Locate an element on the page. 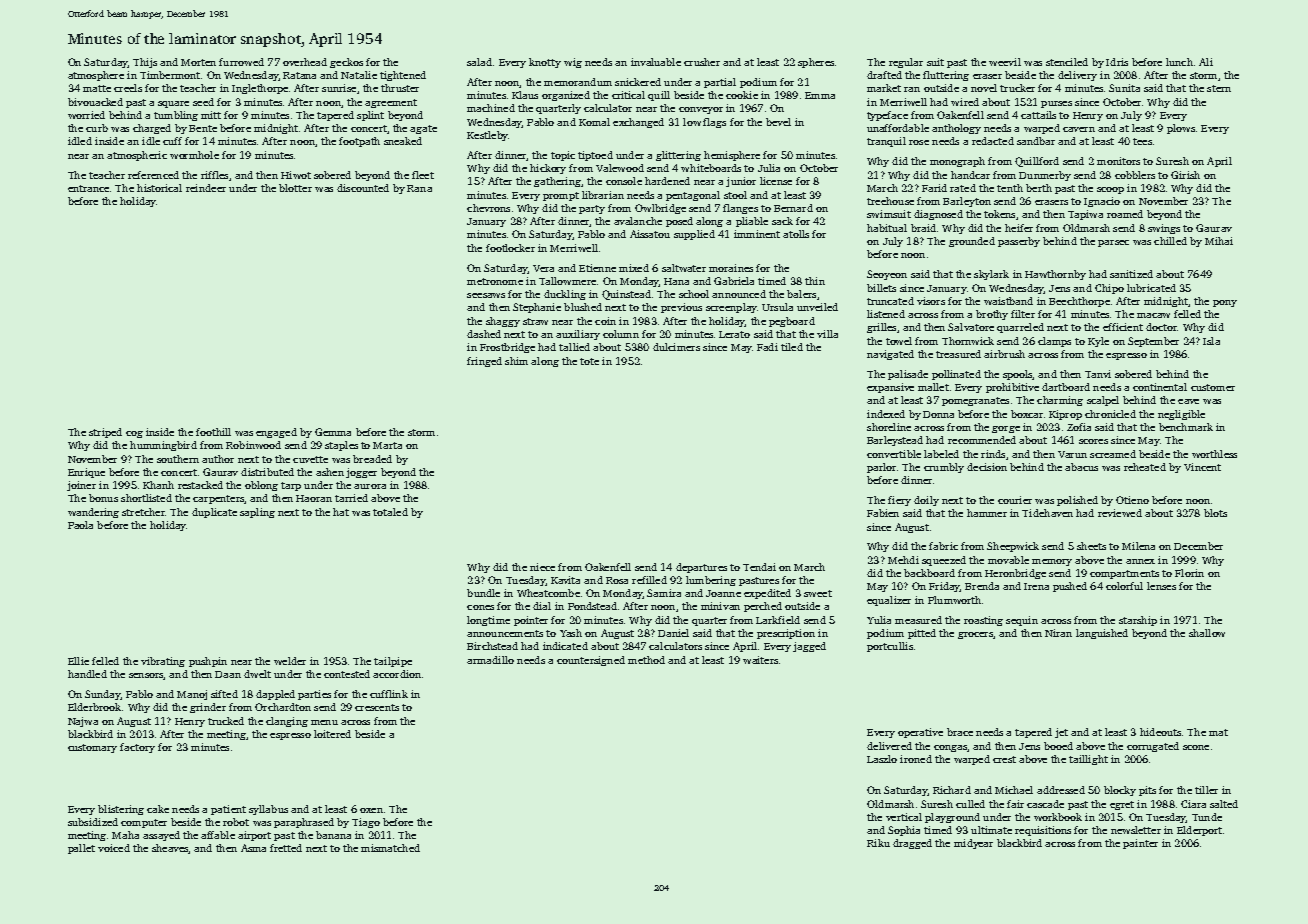 The height and width of the page is (924, 1308). striped is located at coordinates (105, 433).
